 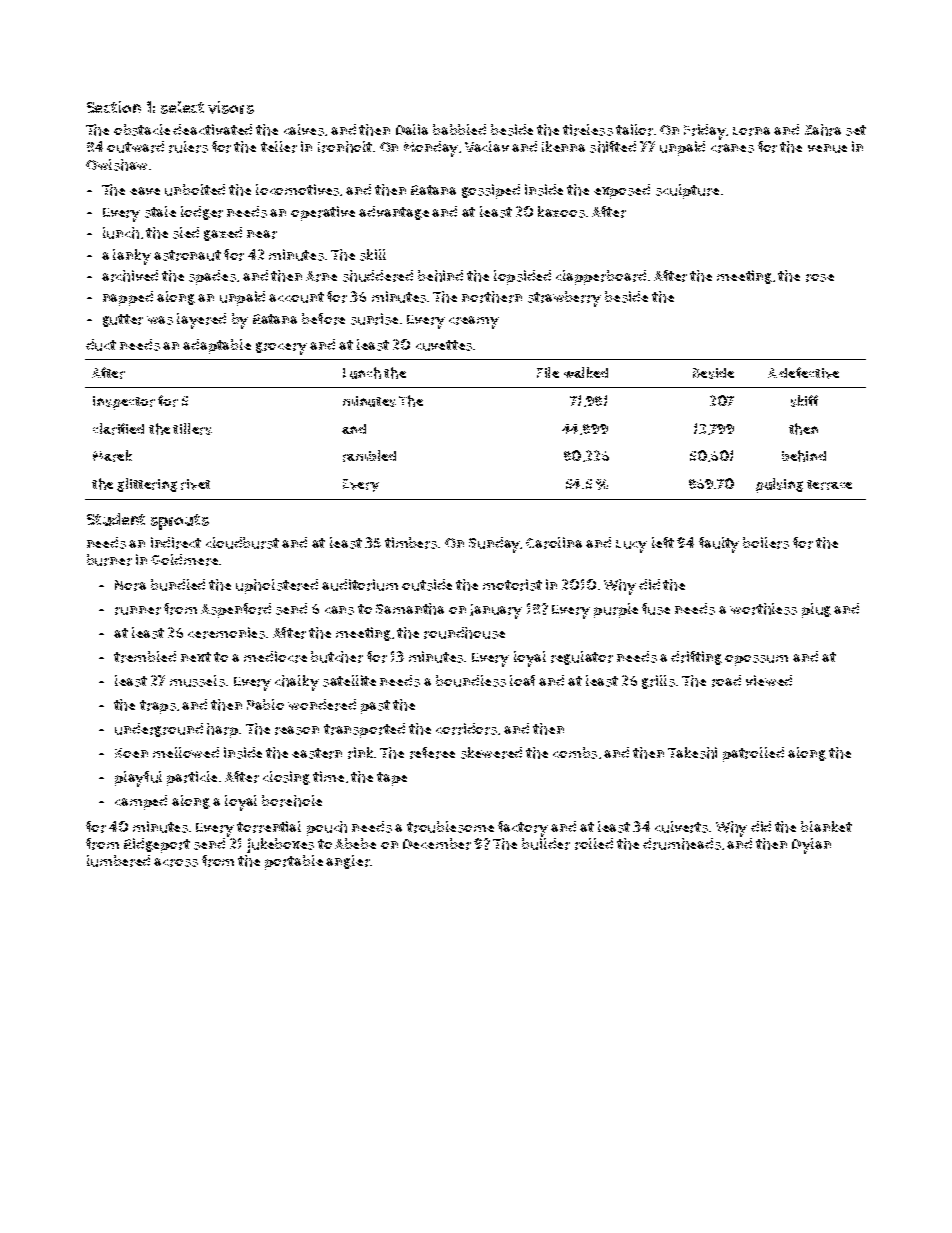 I want to click on Dylan, so click(x=811, y=846).
